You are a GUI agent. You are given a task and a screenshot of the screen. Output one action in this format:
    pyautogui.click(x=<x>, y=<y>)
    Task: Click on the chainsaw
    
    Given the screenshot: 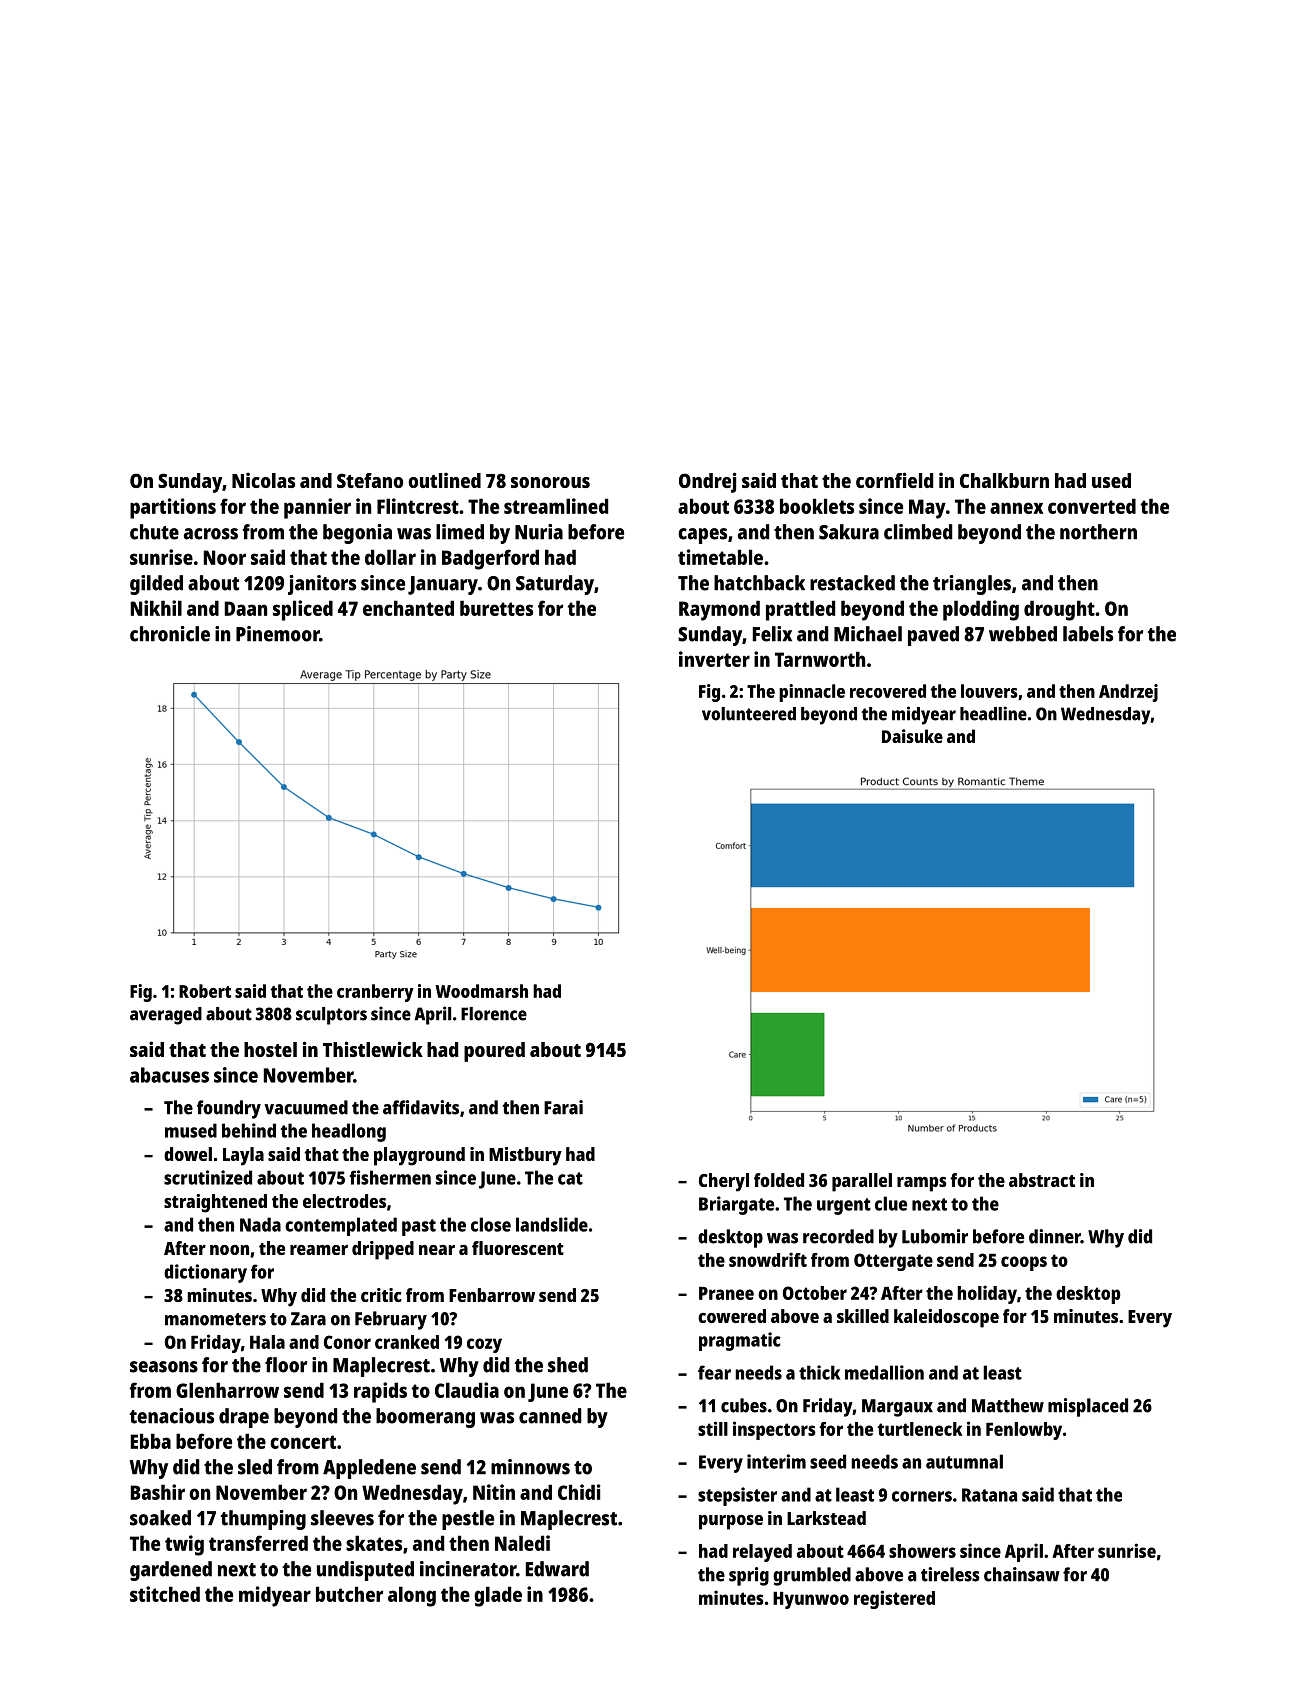 What is the action you would take?
    pyautogui.click(x=1022, y=1574)
